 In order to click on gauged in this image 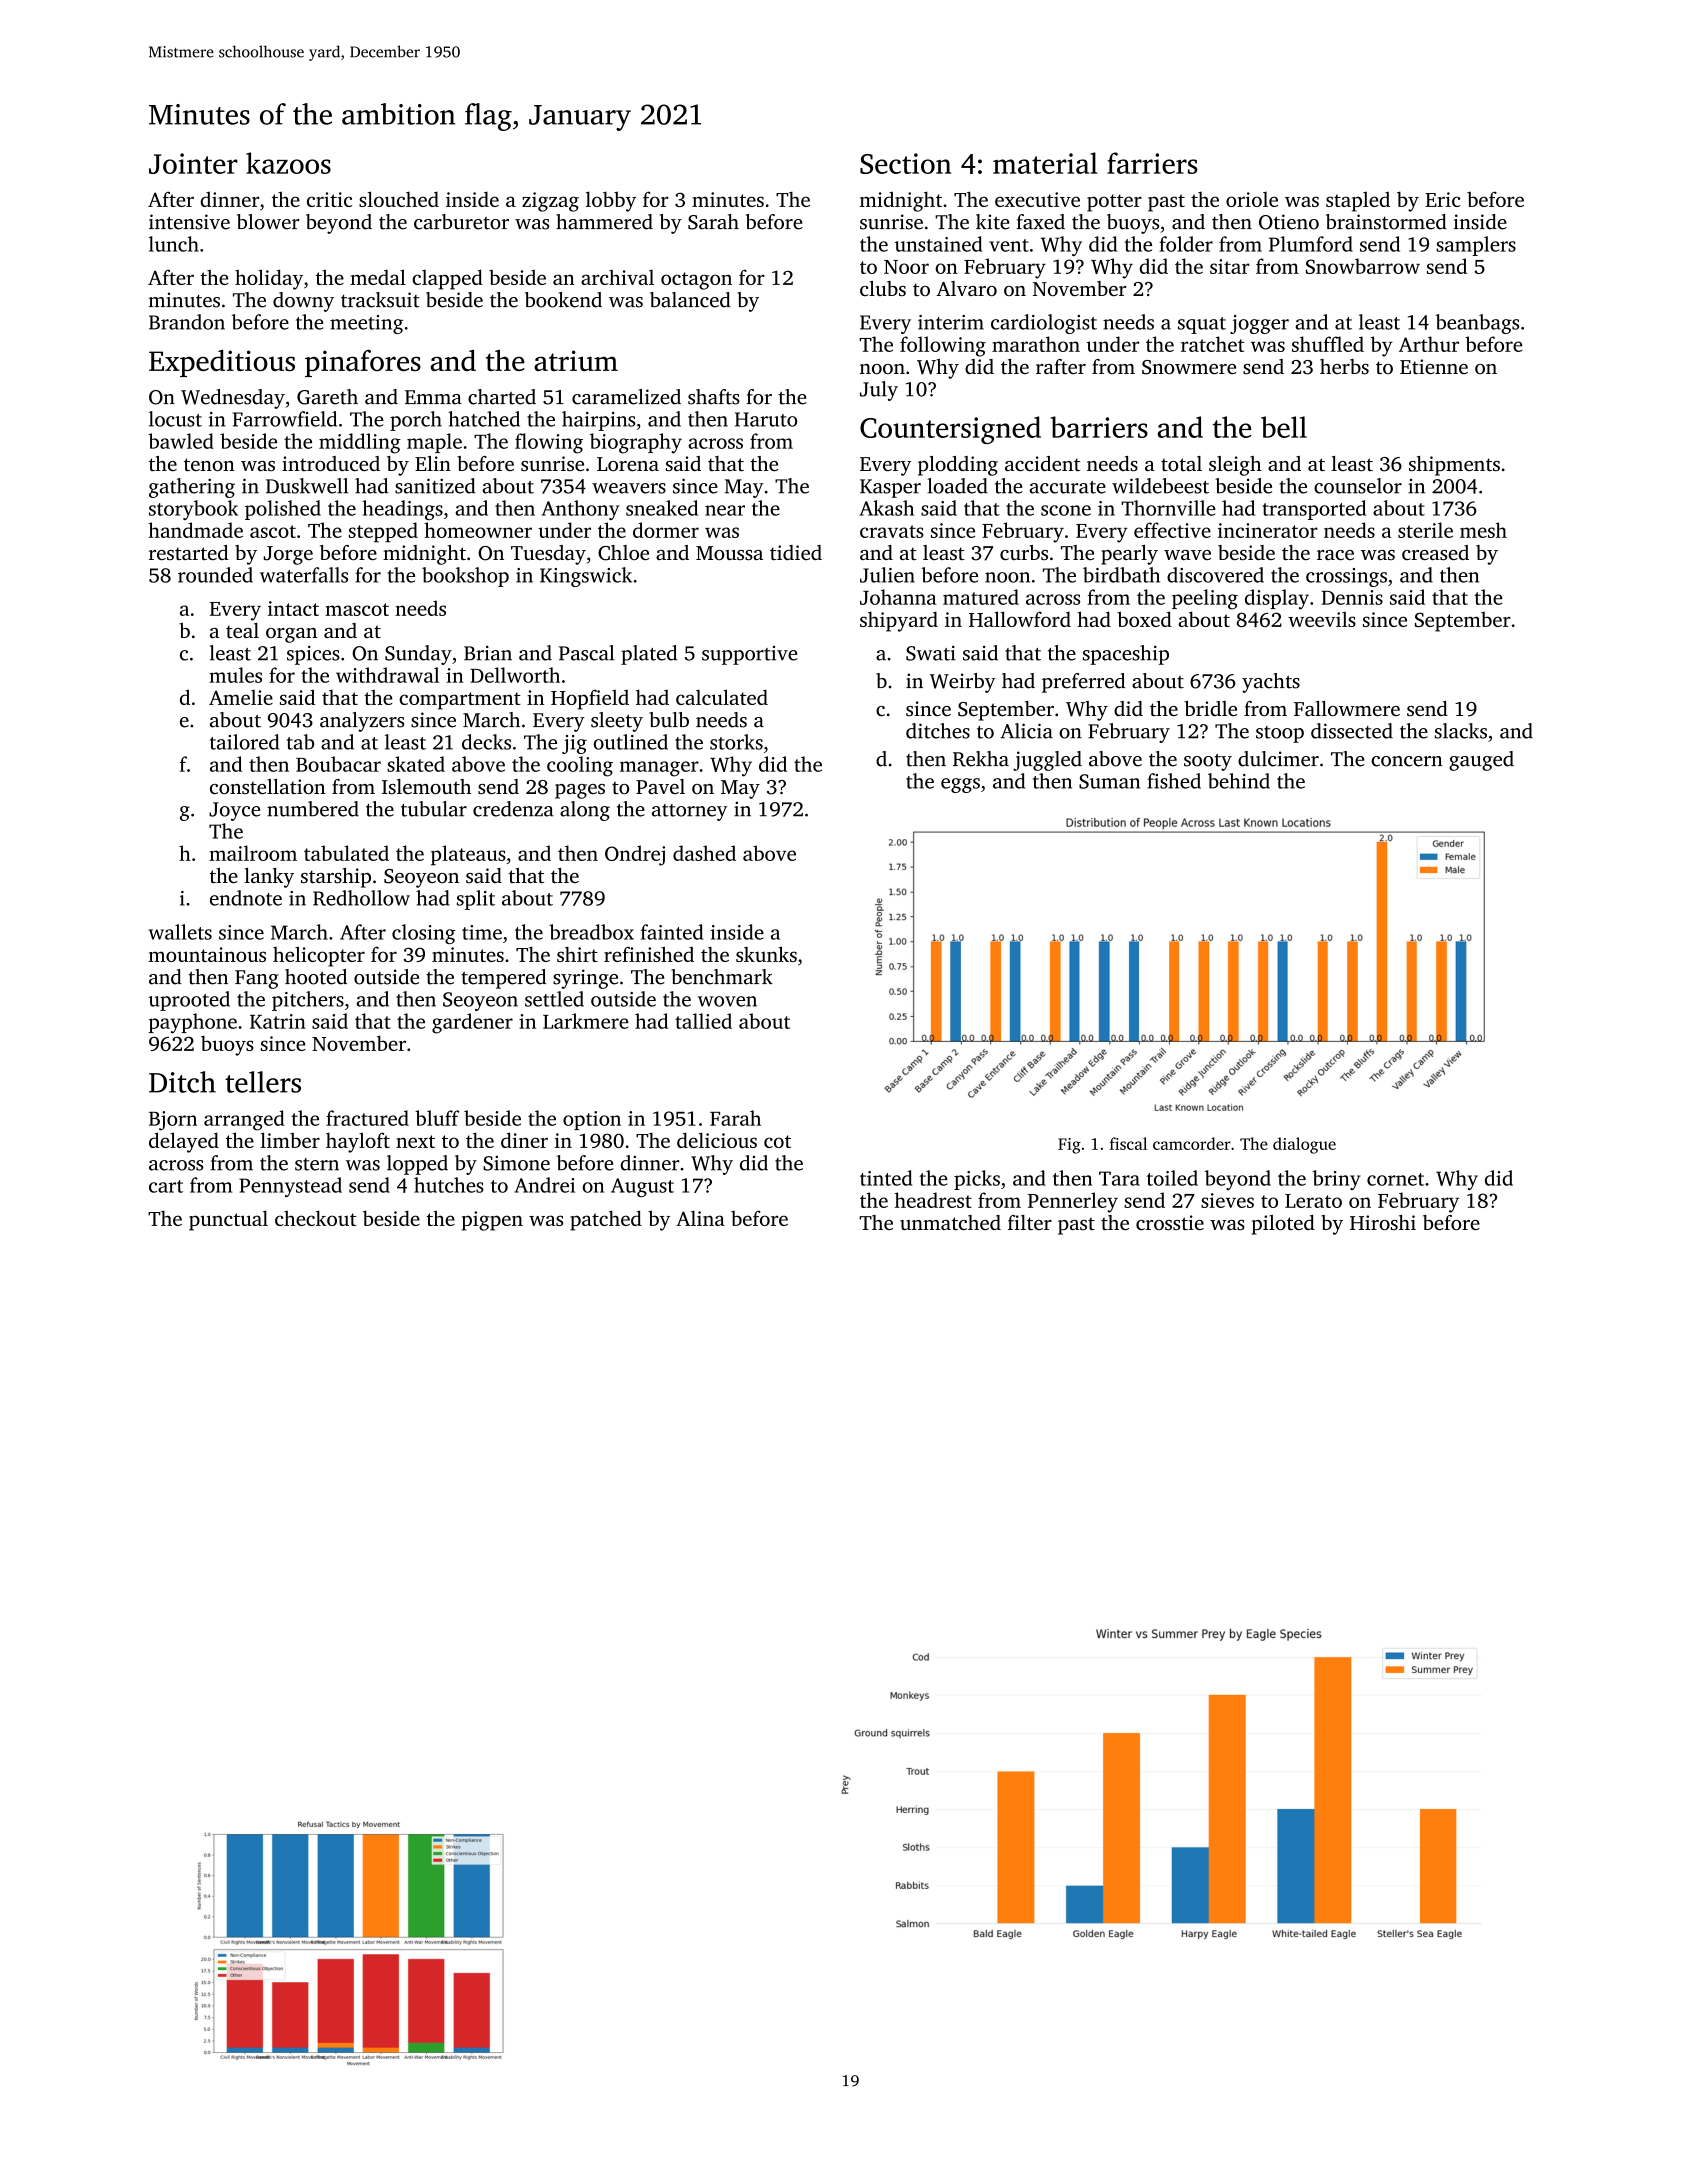, I will do `click(1481, 761)`.
